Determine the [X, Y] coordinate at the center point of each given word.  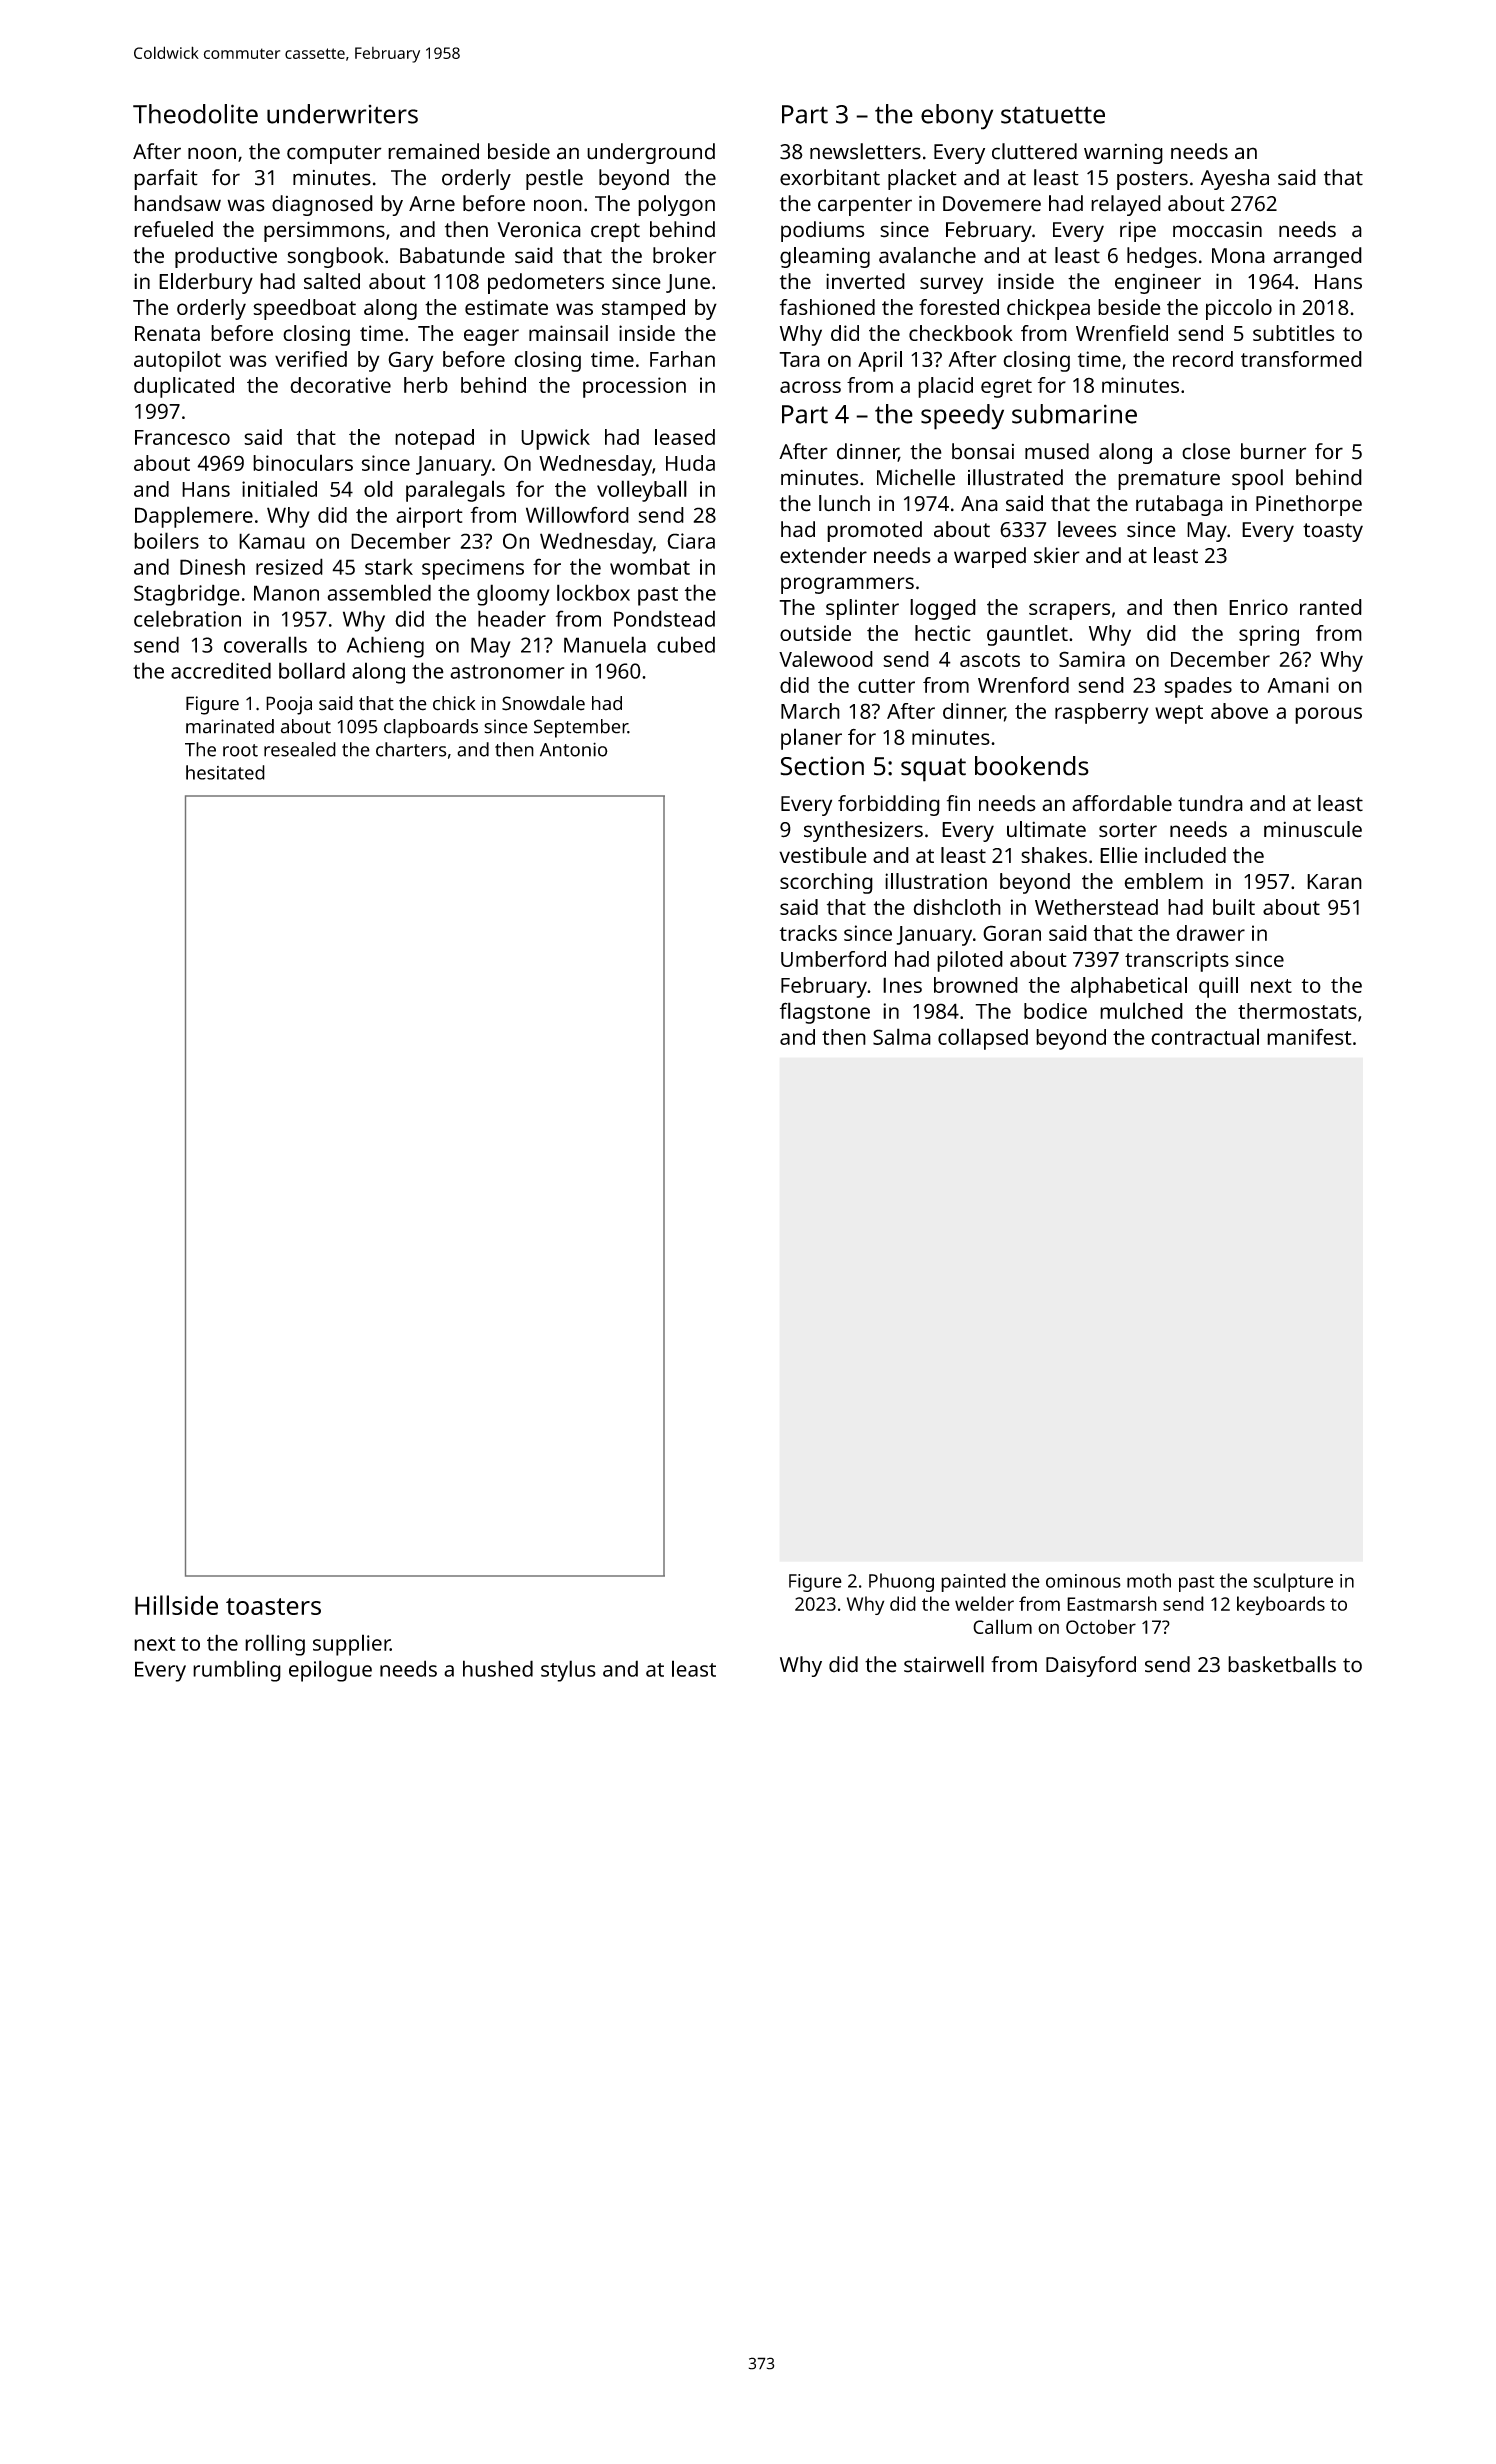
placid [945, 387]
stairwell [944, 1664]
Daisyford [1091, 1666]
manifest [1309, 1036]
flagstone [825, 1013]
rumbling [237, 1671]
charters [411, 749]
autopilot [177, 361]
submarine [1074, 414]
